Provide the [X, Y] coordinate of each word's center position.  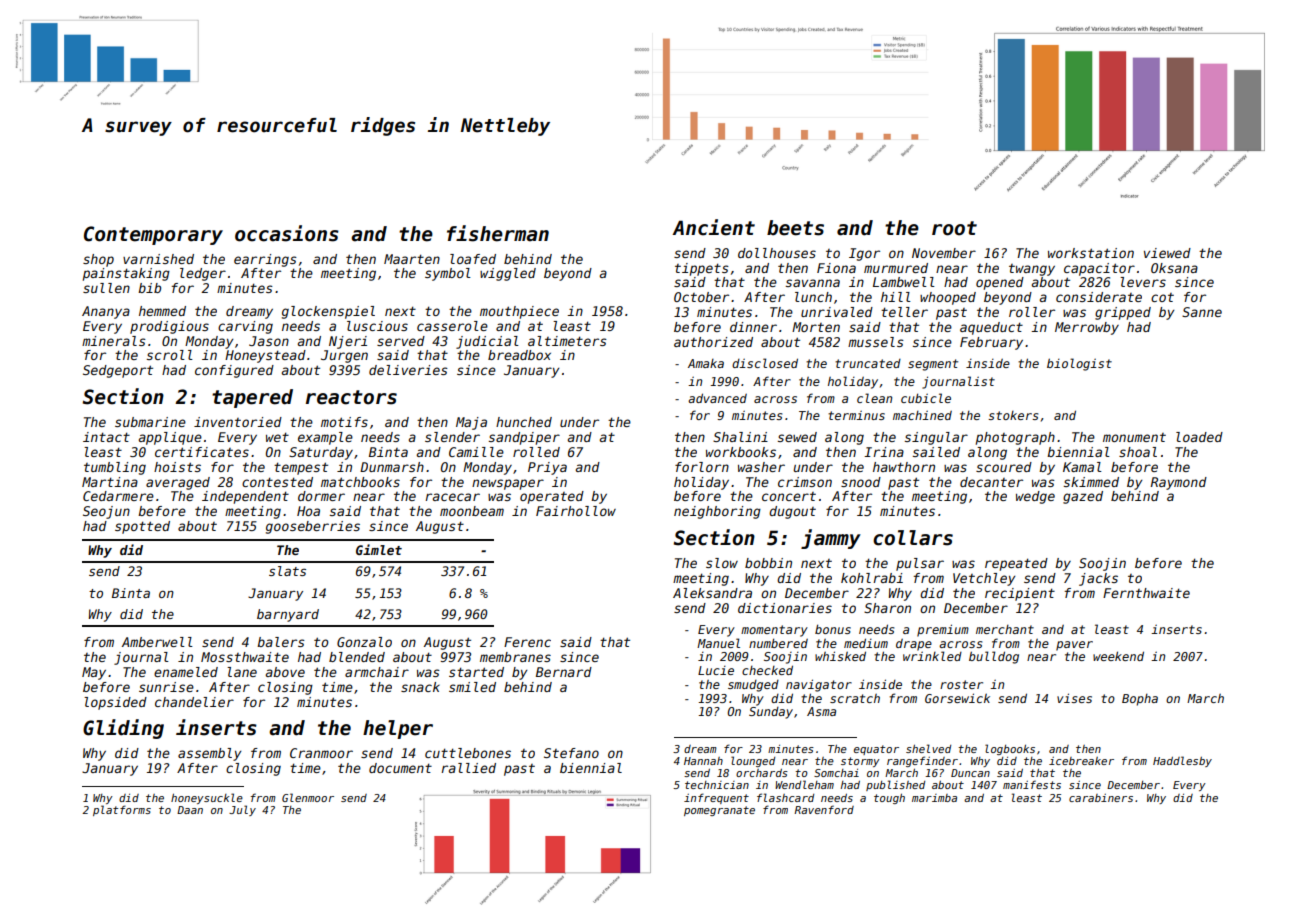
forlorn [702, 467]
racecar [452, 497]
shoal [1138, 452]
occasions [287, 233]
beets [795, 228]
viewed [1167, 253]
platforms [122, 810]
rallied [468, 768]
